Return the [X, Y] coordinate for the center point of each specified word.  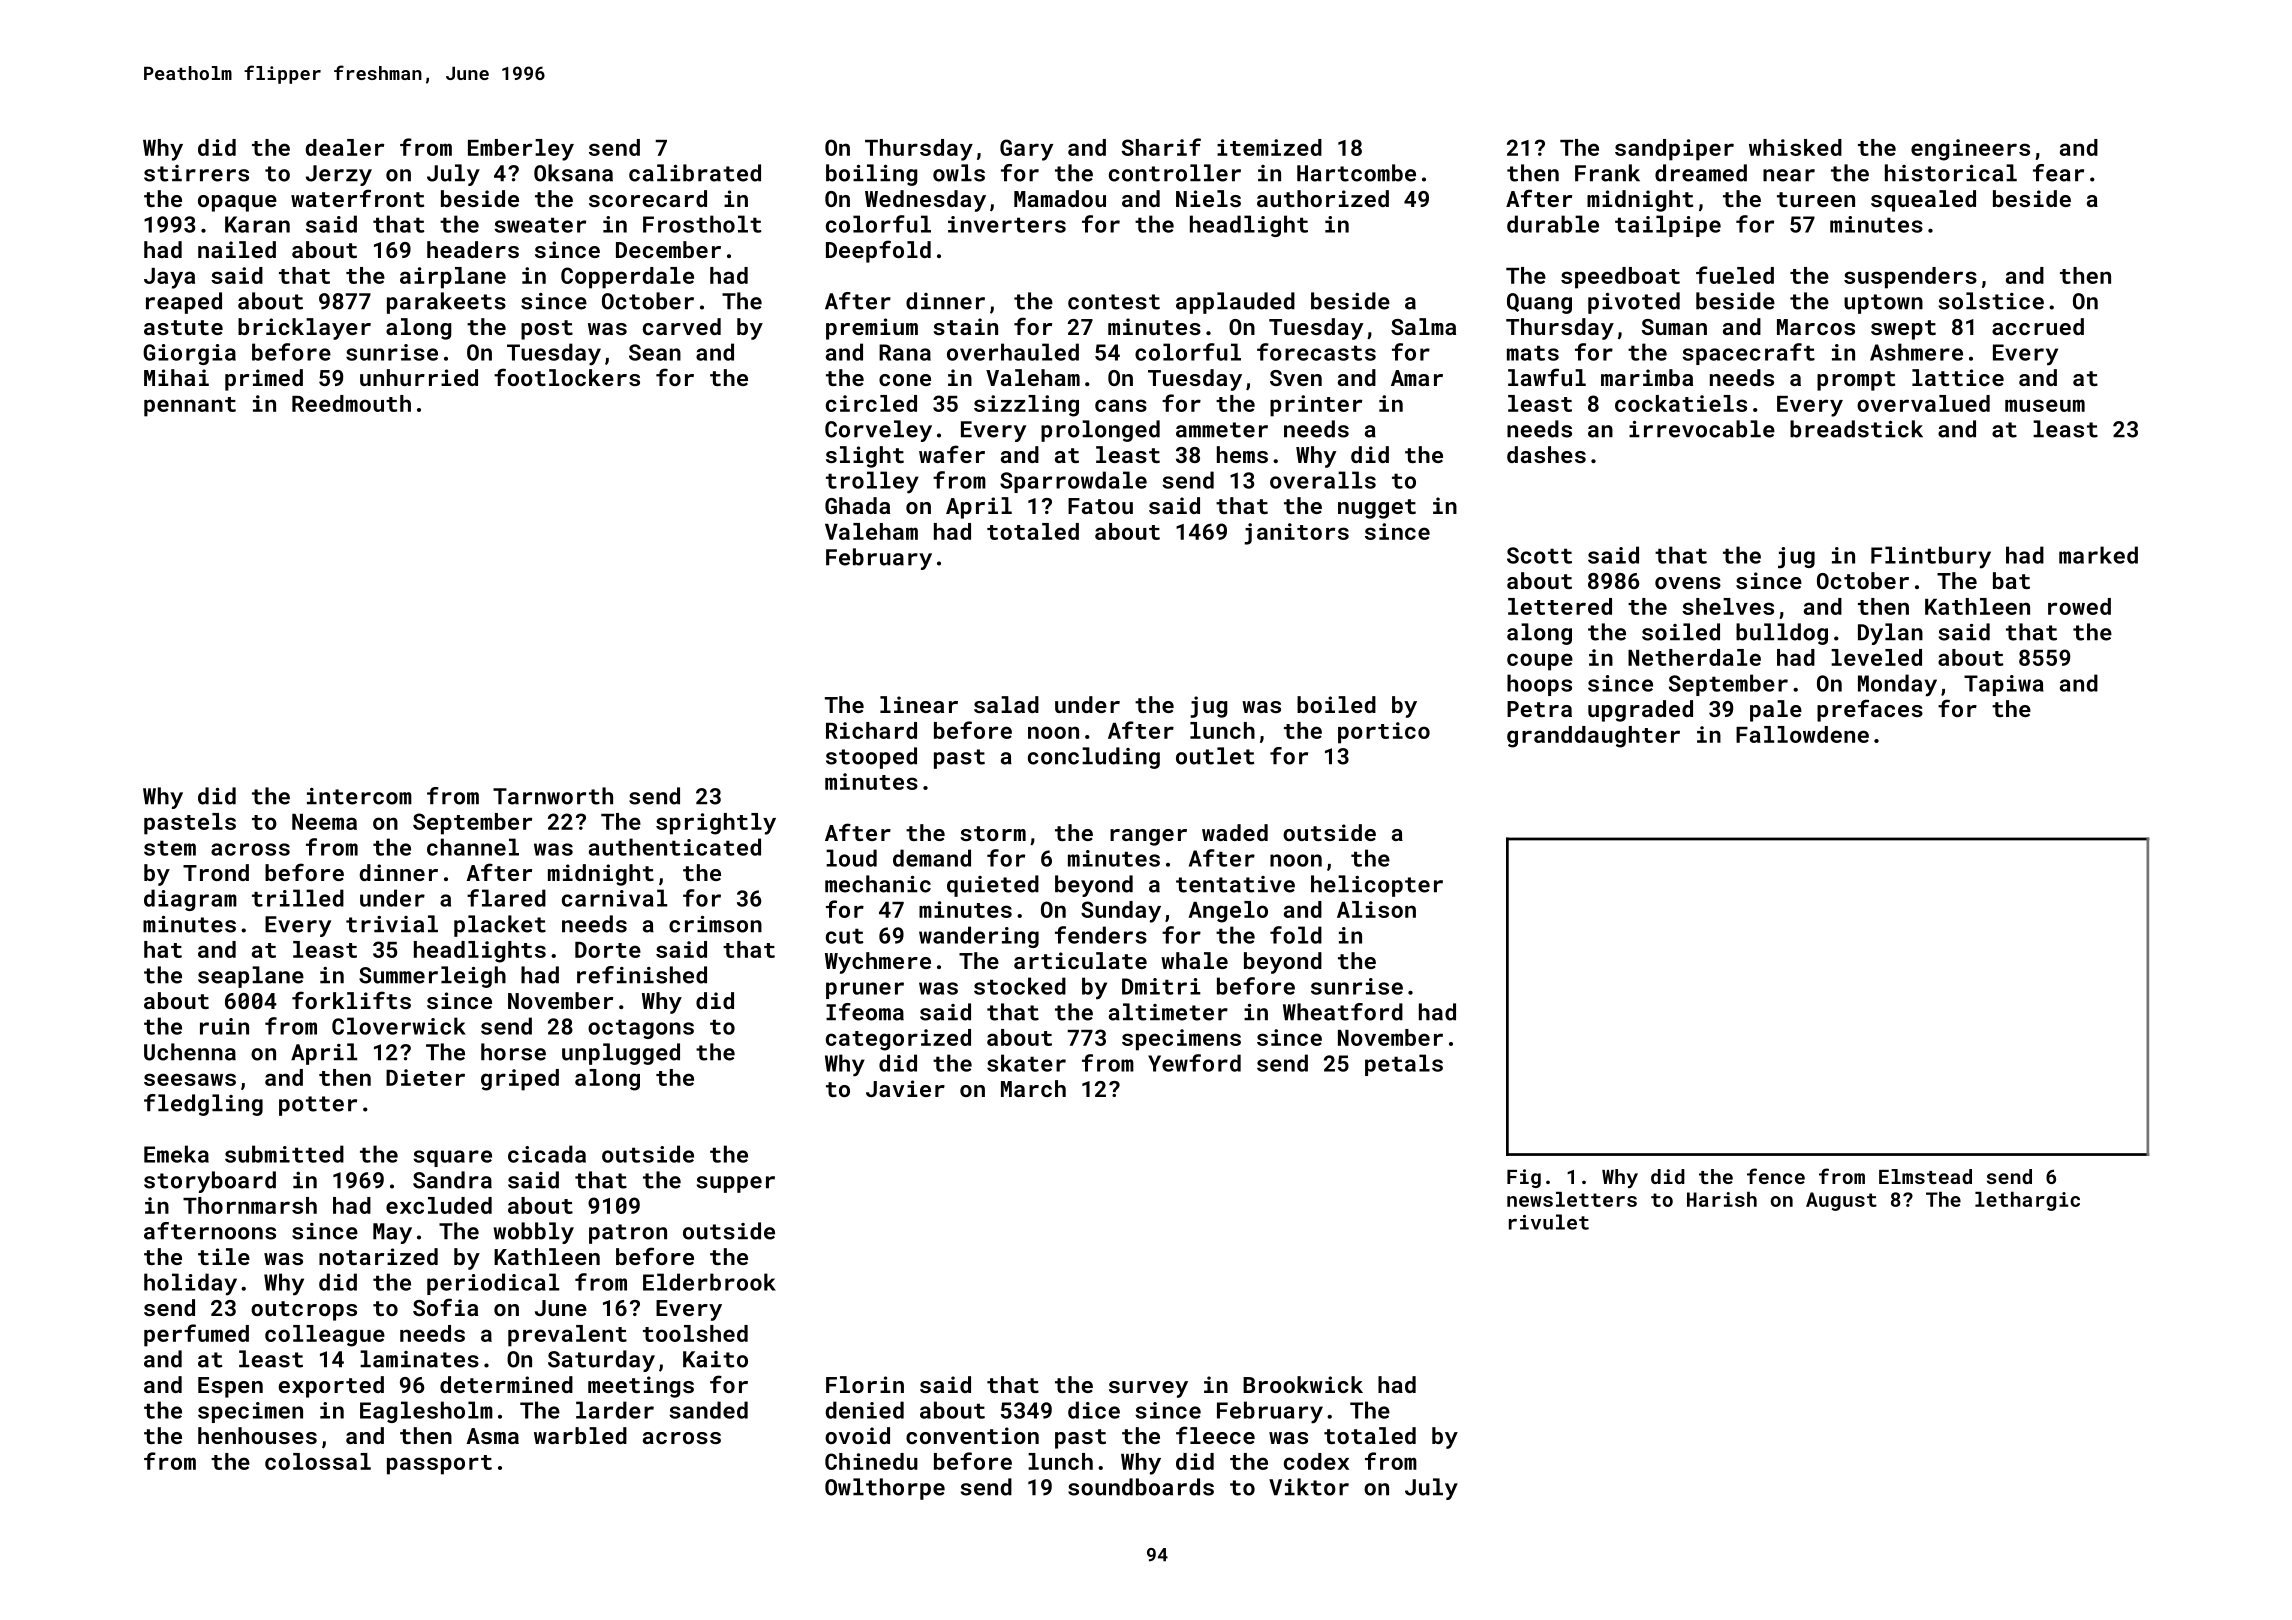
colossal [318, 1461]
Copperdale [627, 278]
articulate [1080, 960]
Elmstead [1925, 1176]
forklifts [351, 1000]
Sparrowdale [1073, 482]
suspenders [1910, 278]
